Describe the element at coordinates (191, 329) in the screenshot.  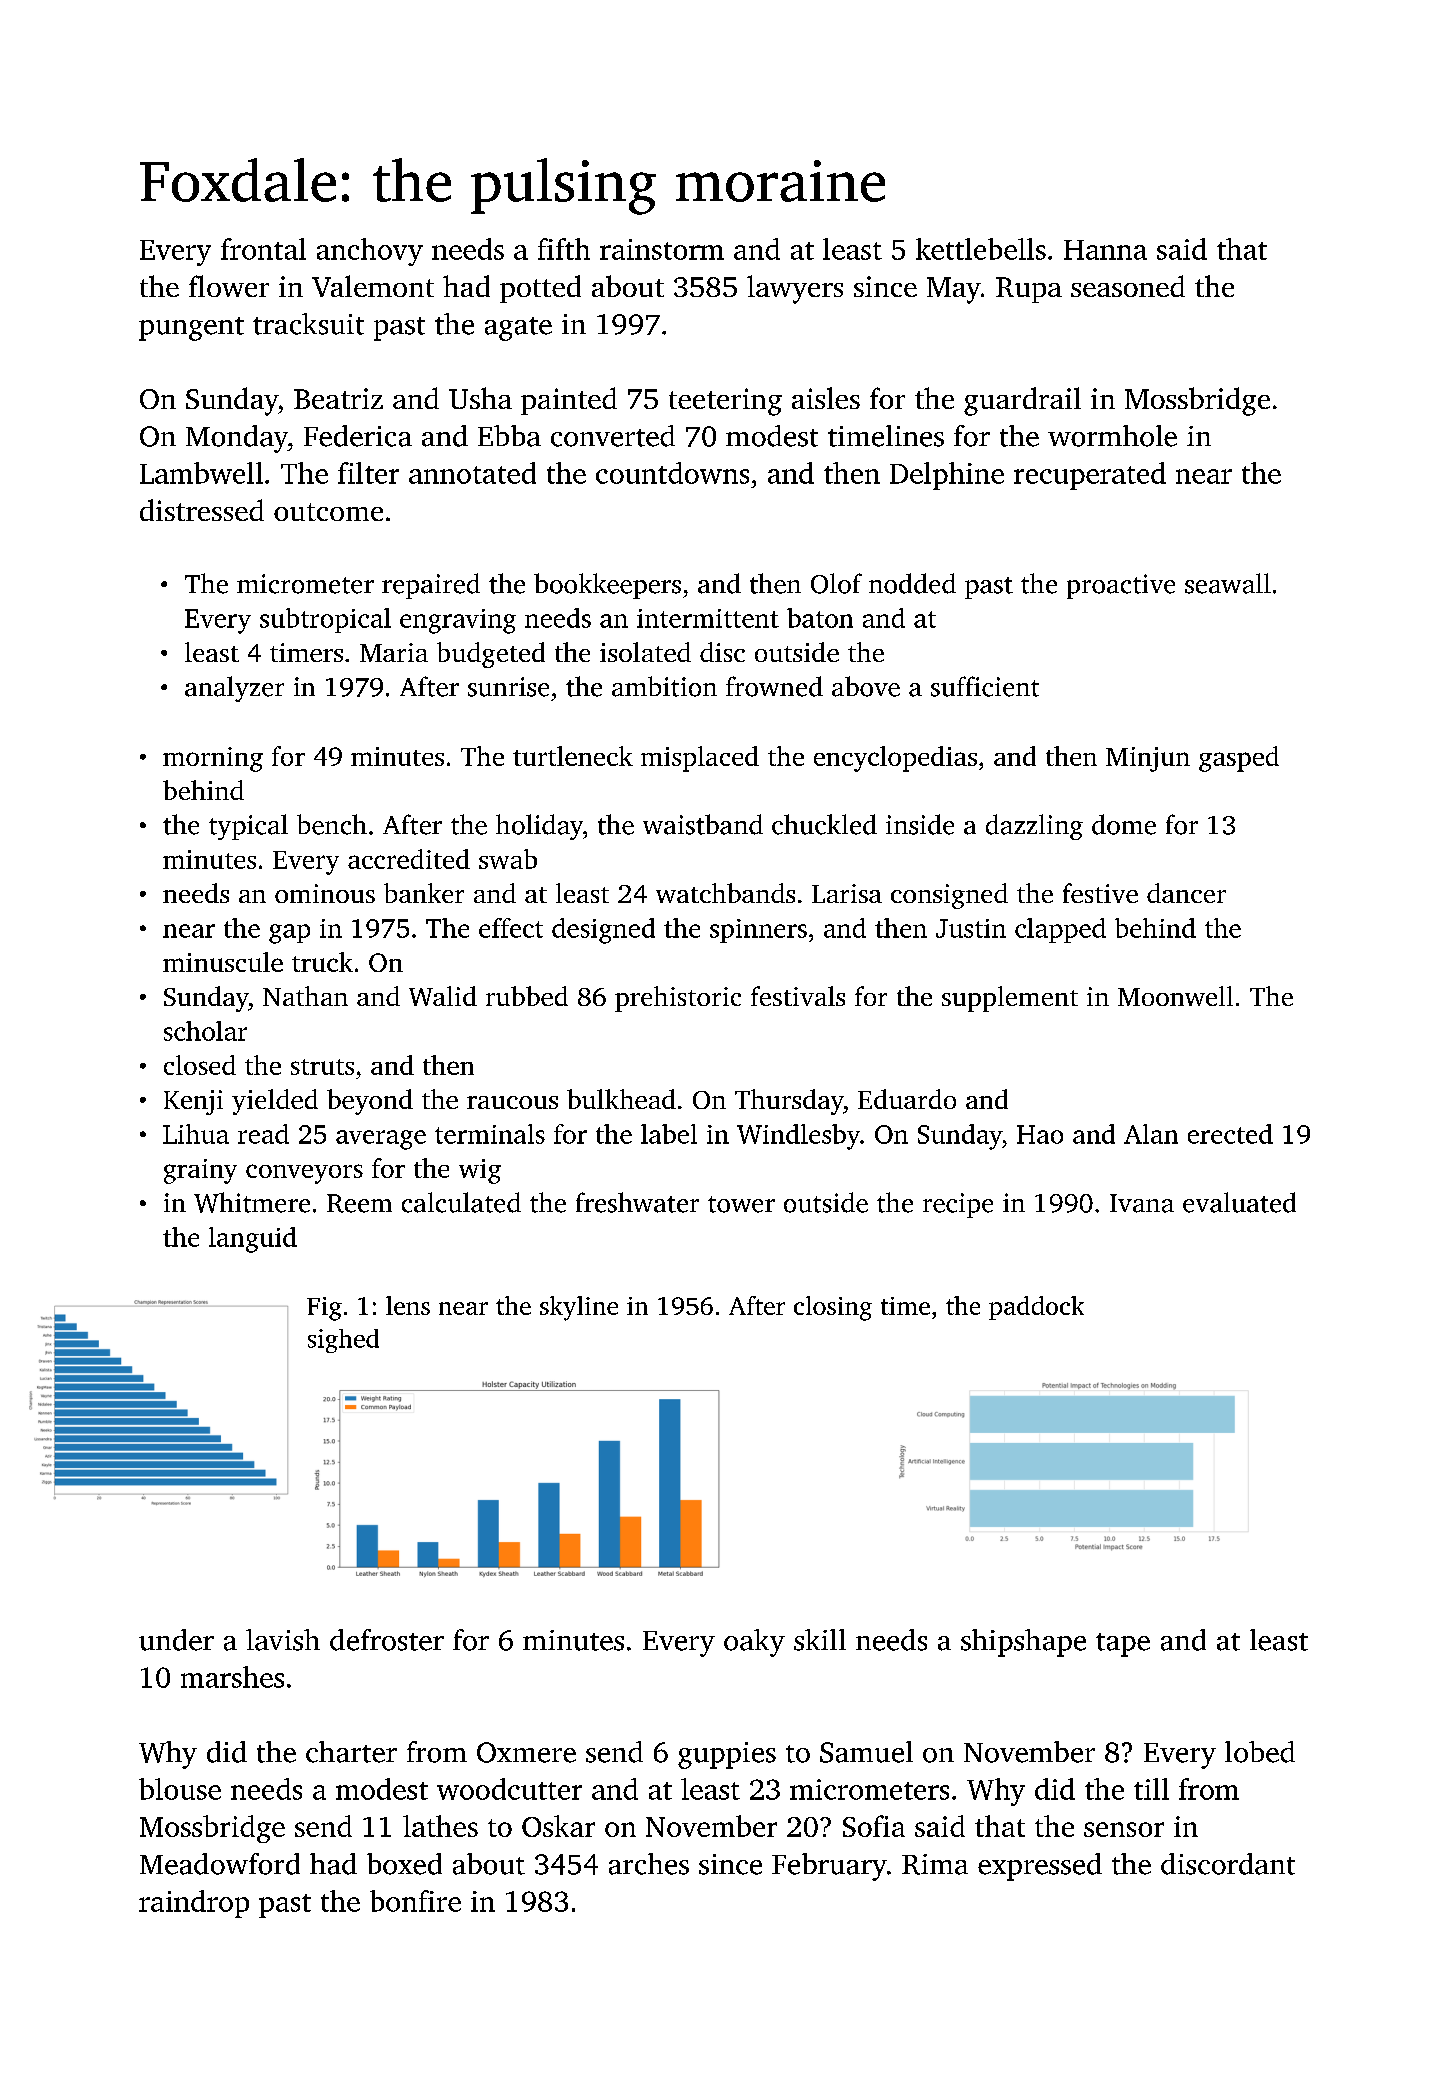
I see `pungent` at that location.
